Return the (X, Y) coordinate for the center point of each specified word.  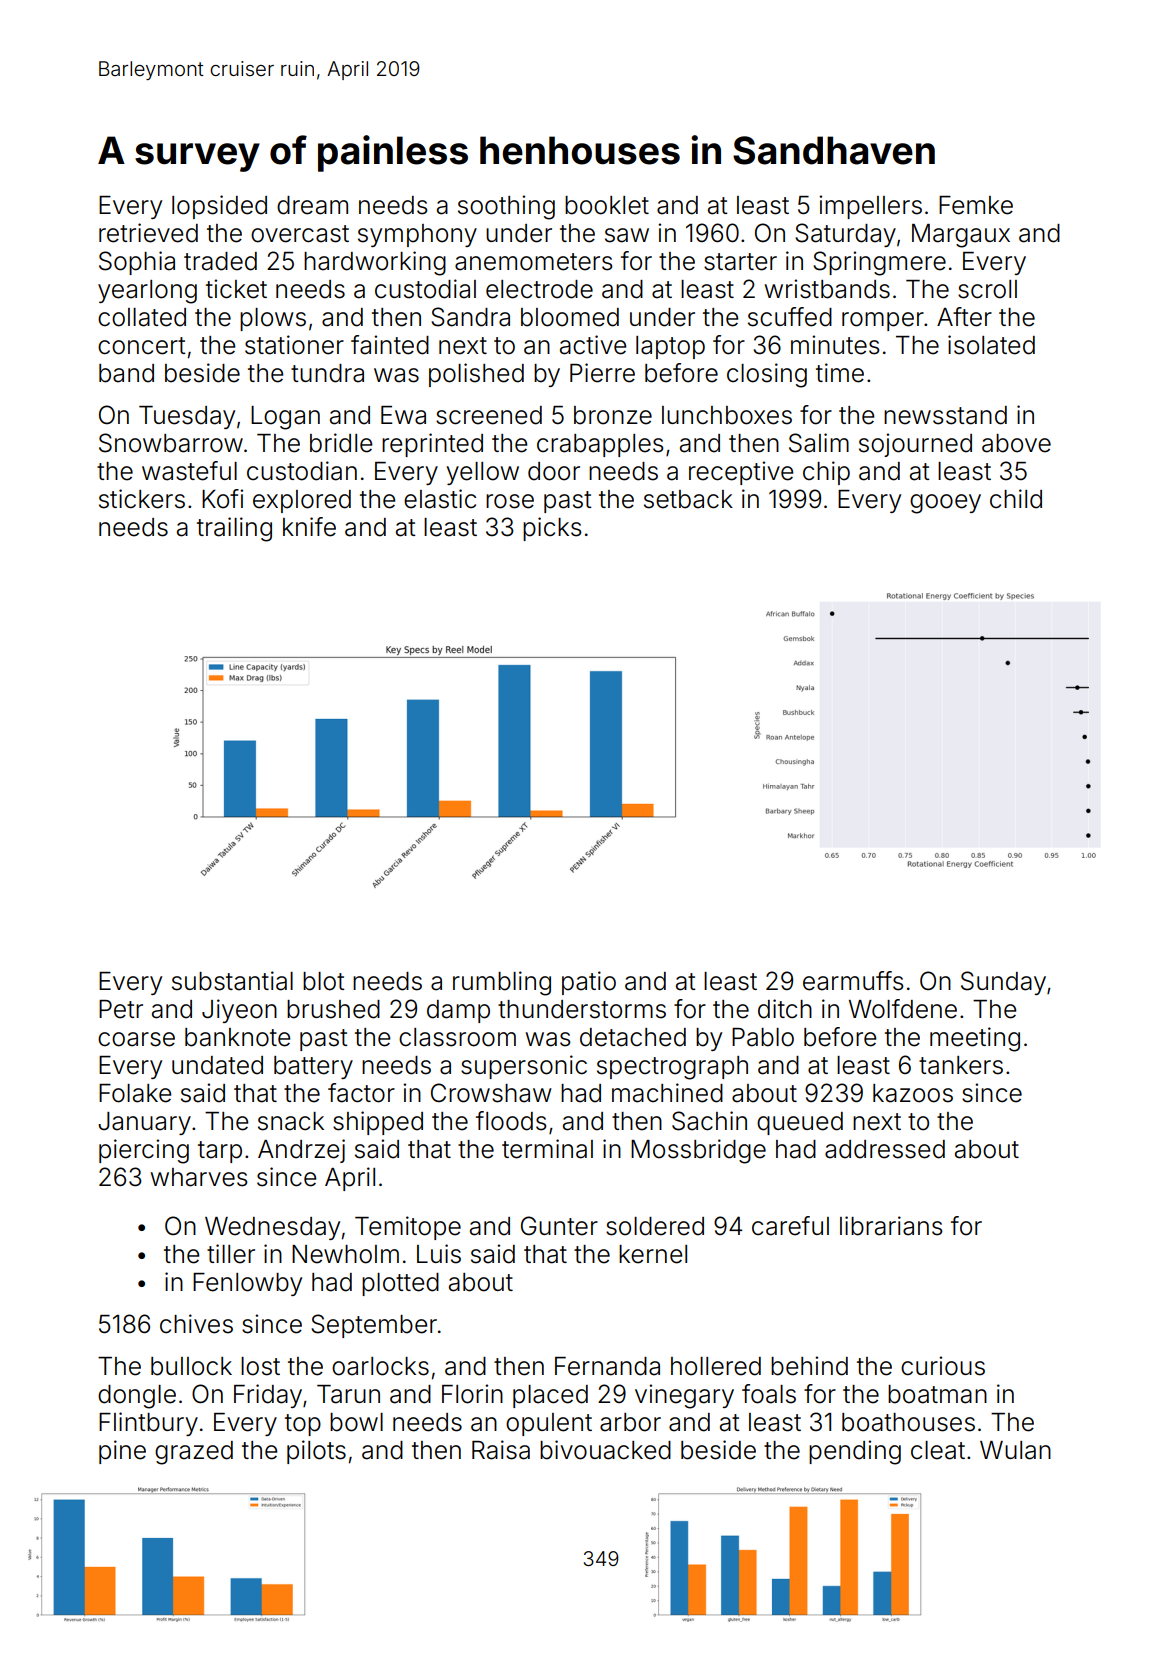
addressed (885, 1149)
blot (324, 981)
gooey (945, 504)
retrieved (148, 233)
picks (552, 529)
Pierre (602, 373)
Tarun (348, 1394)
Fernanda (607, 1366)
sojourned (915, 445)
